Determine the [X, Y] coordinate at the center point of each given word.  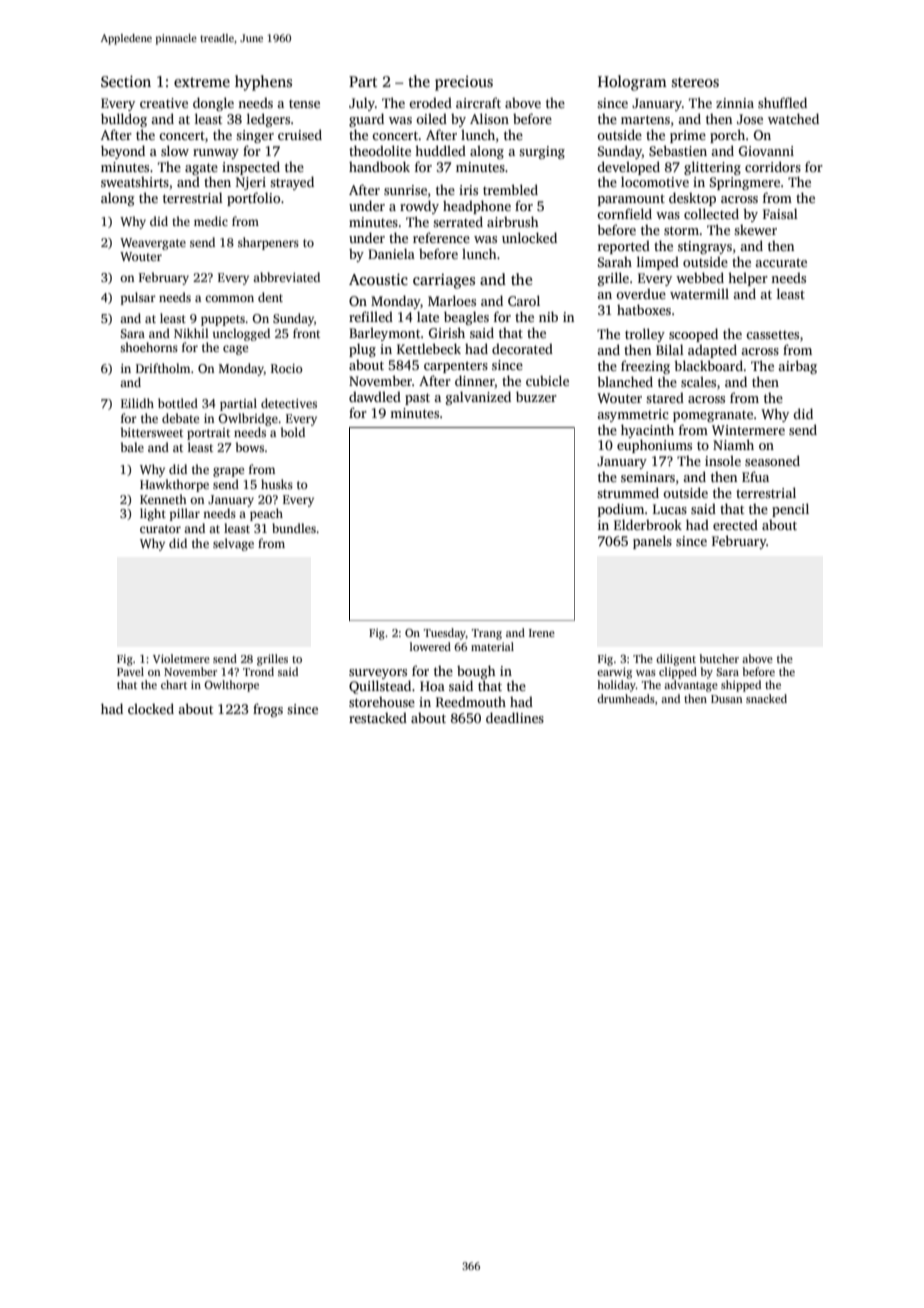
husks [277, 484]
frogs [268, 710]
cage [235, 350]
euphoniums [654, 446]
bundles [294, 528]
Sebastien [678, 150]
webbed [700, 277]
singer [255, 136]
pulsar [138, 298]
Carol [524, 300]
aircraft [478, 102]
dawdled [375, 396]
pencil [790, 510]
